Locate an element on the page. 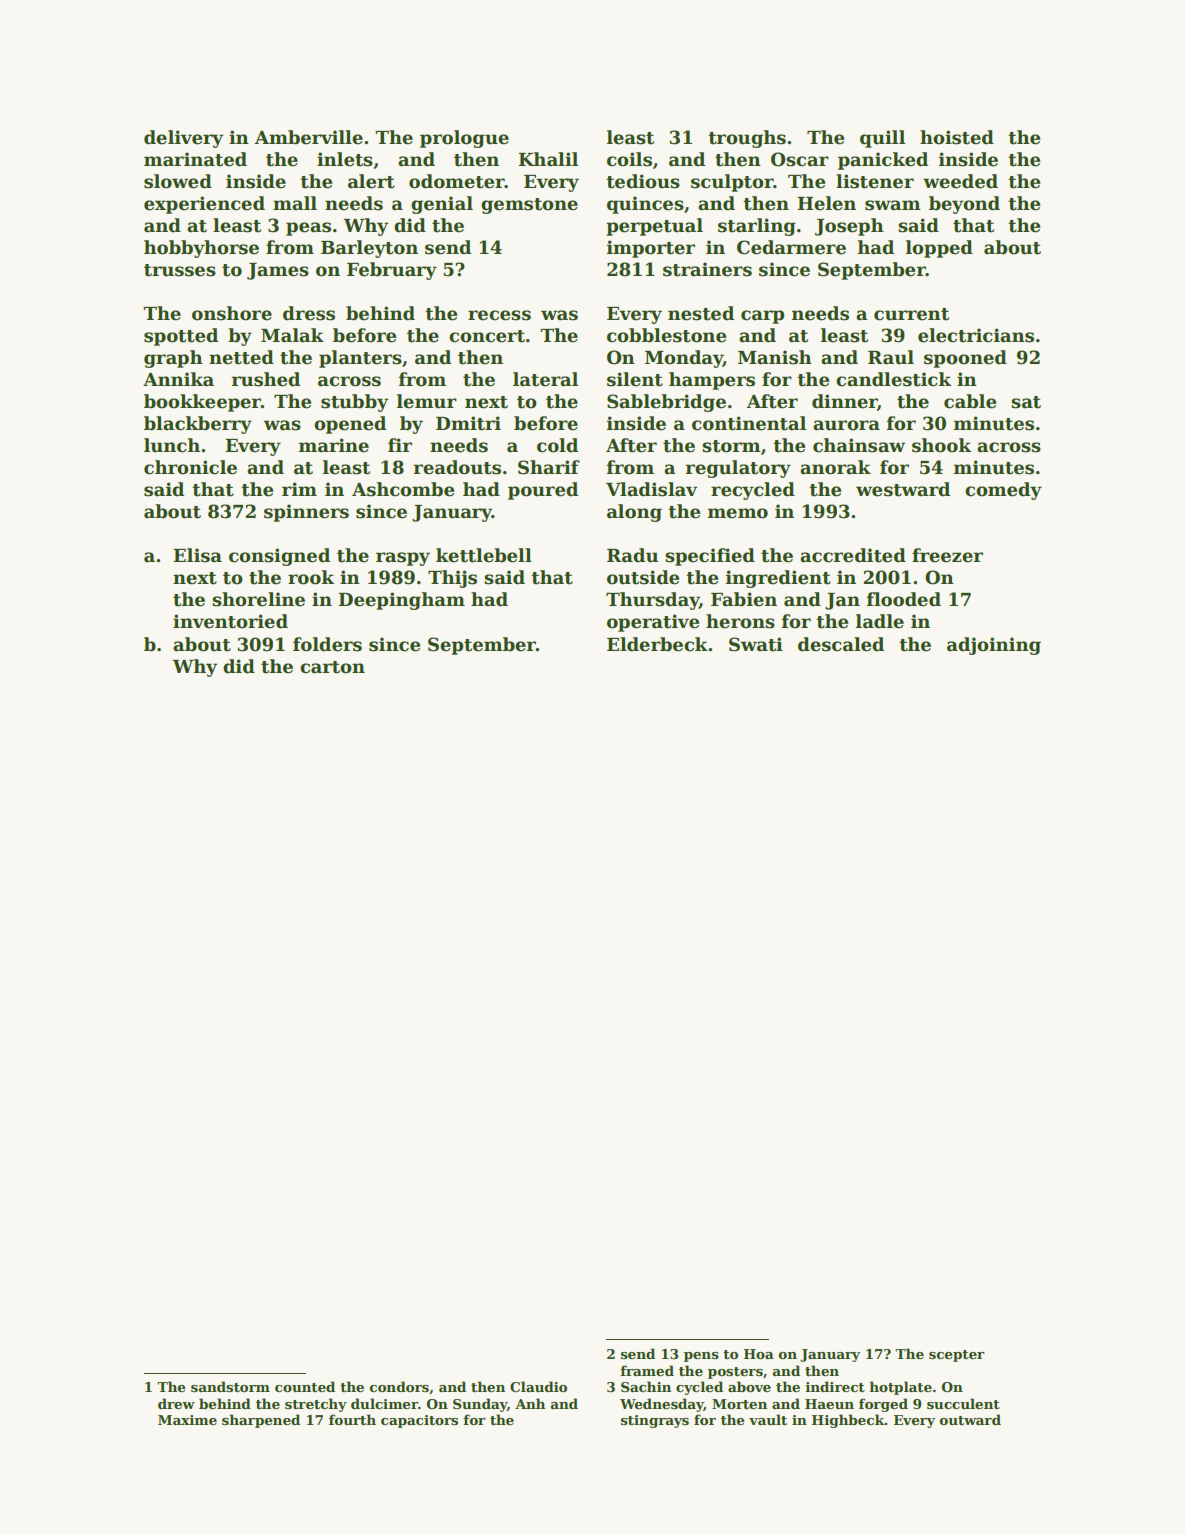 The height and width of the page is (1534, 1185). counted is located at coordinates (305, 1386).
